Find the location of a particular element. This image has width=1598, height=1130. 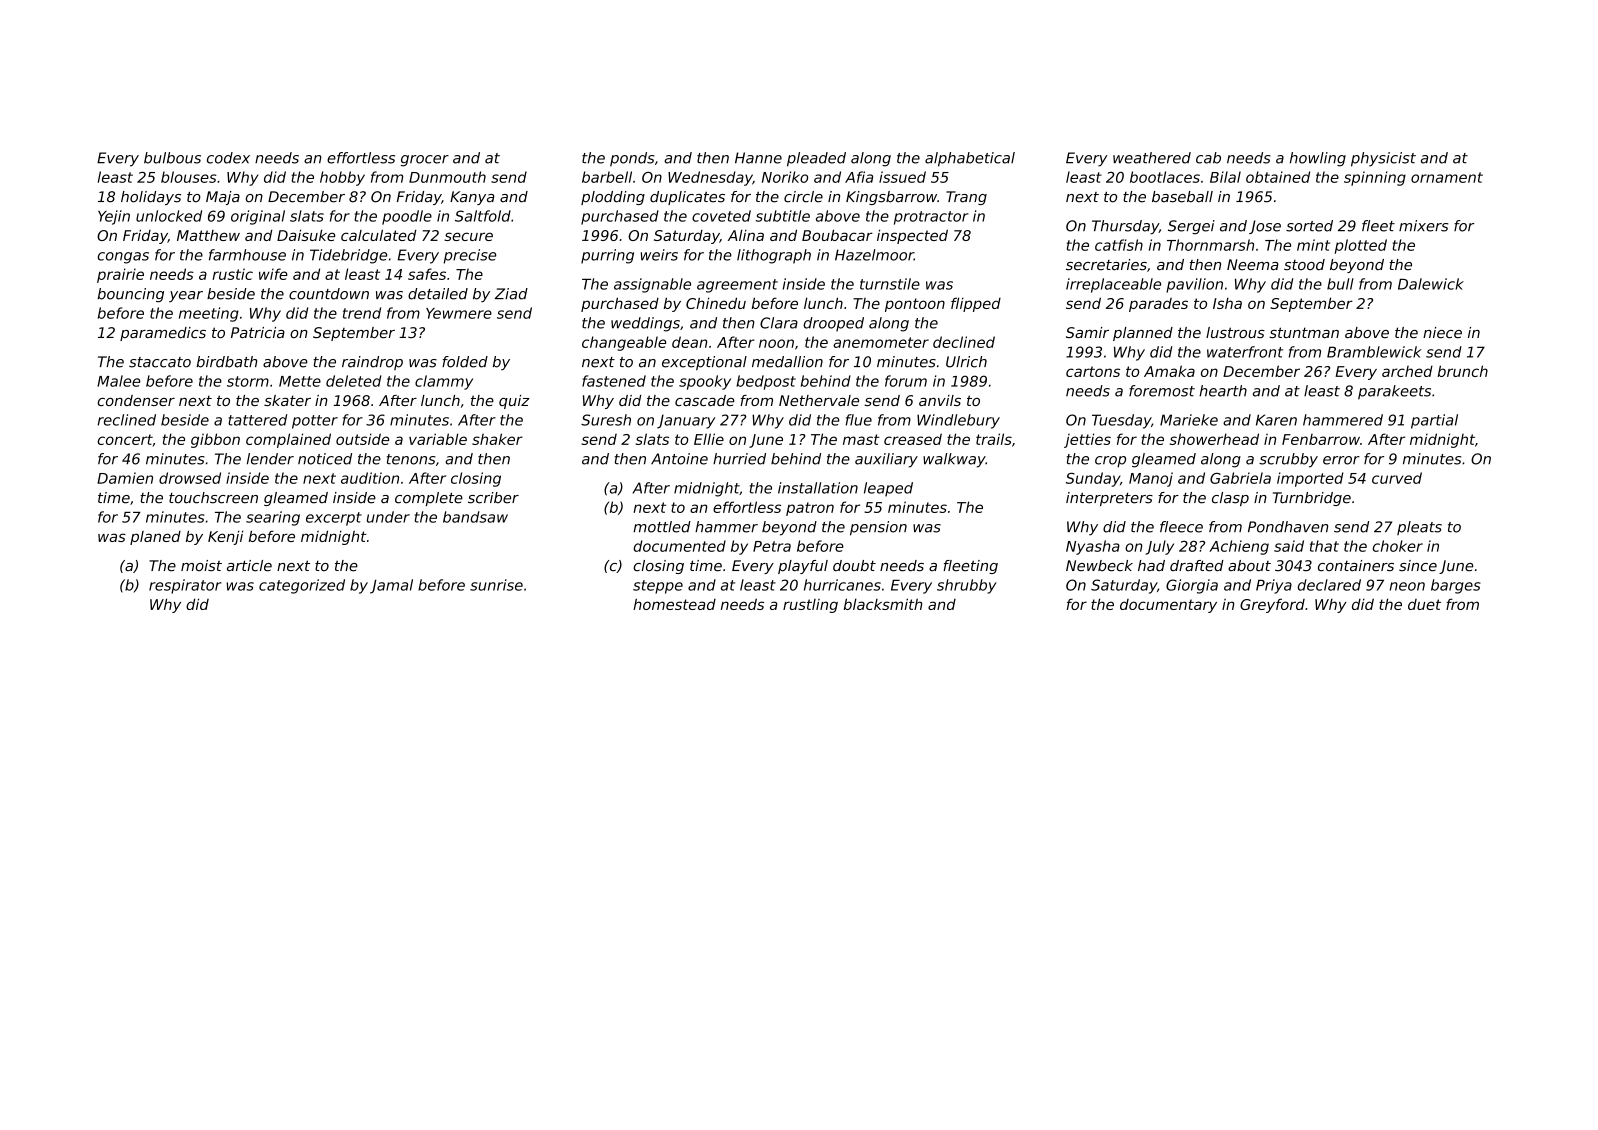

installation is located at coordinates (818, 488).
